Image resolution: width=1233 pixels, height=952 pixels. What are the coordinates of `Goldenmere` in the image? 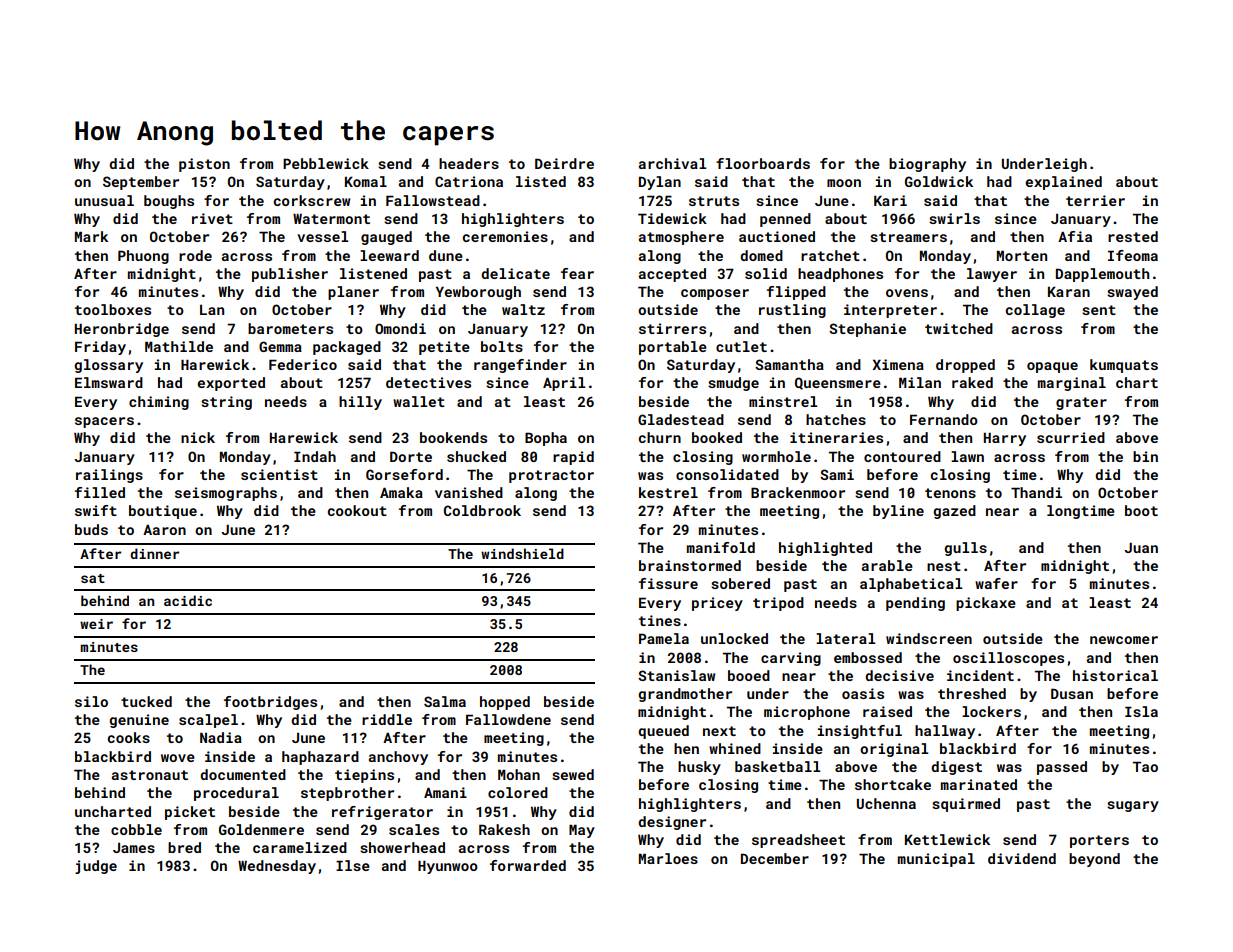 It's located at (261, 829).
